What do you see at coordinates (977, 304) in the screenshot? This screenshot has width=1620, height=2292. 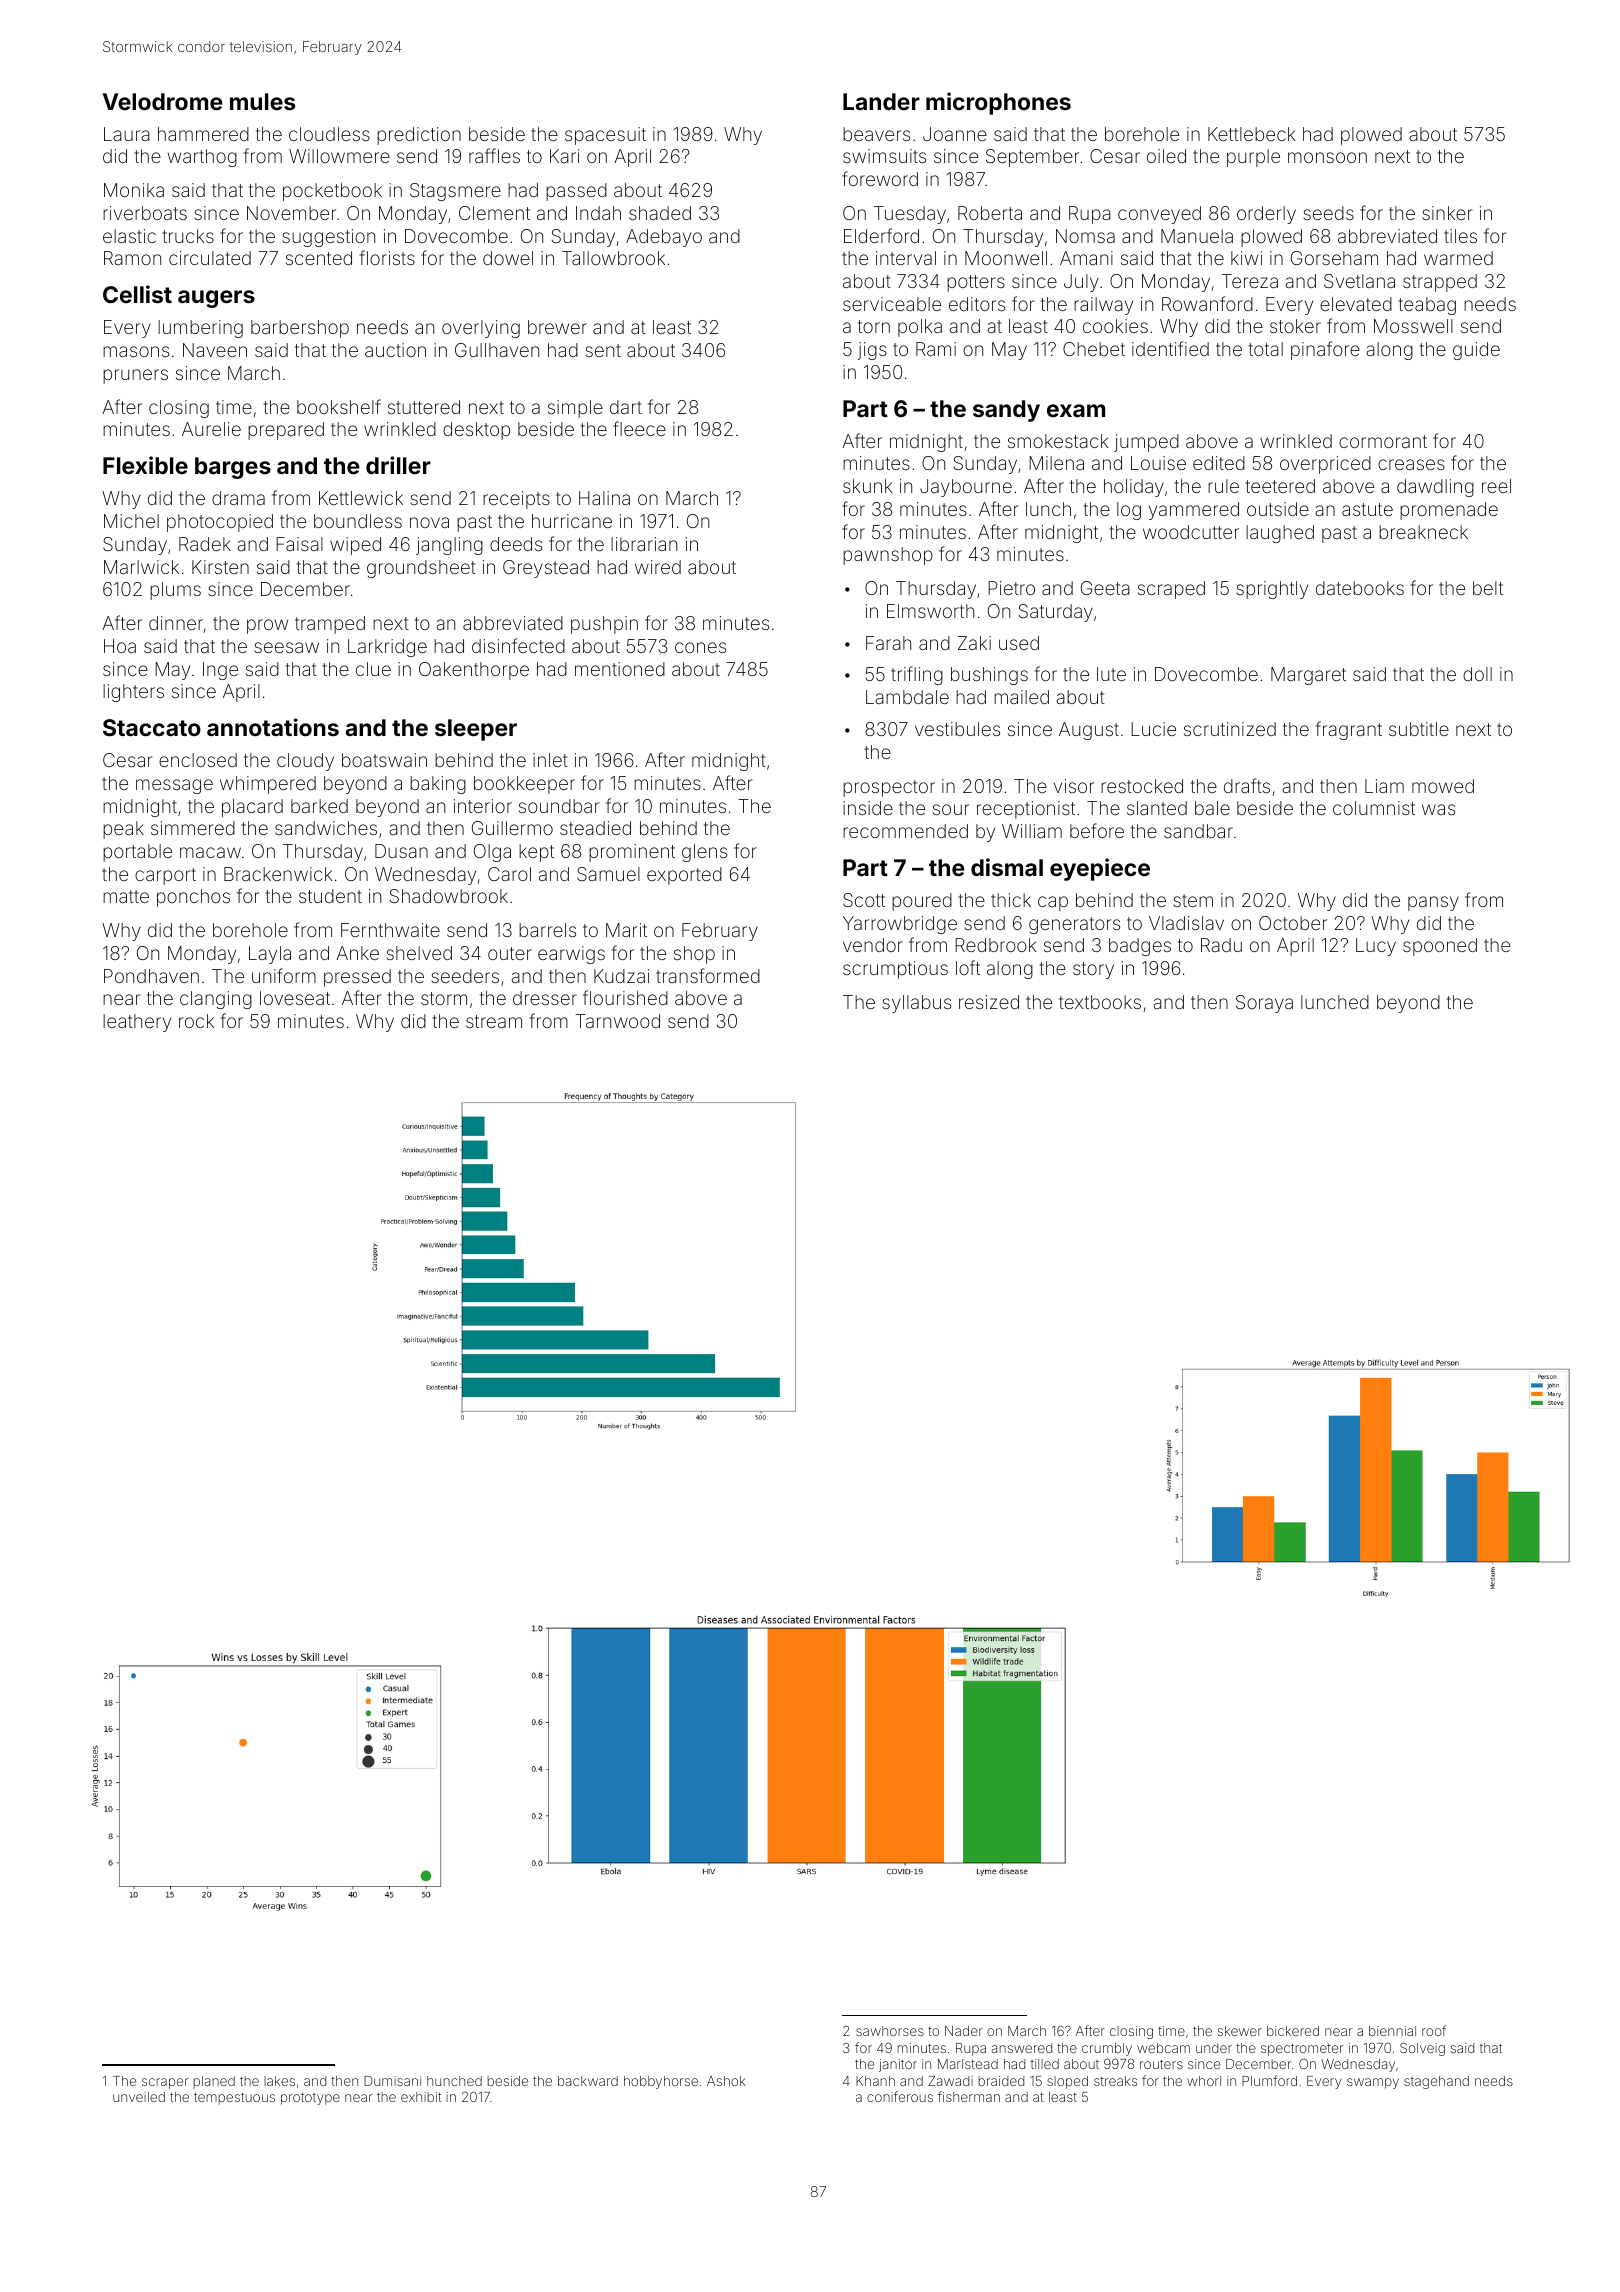 I see `editors` at bounding box center [977, 304].
